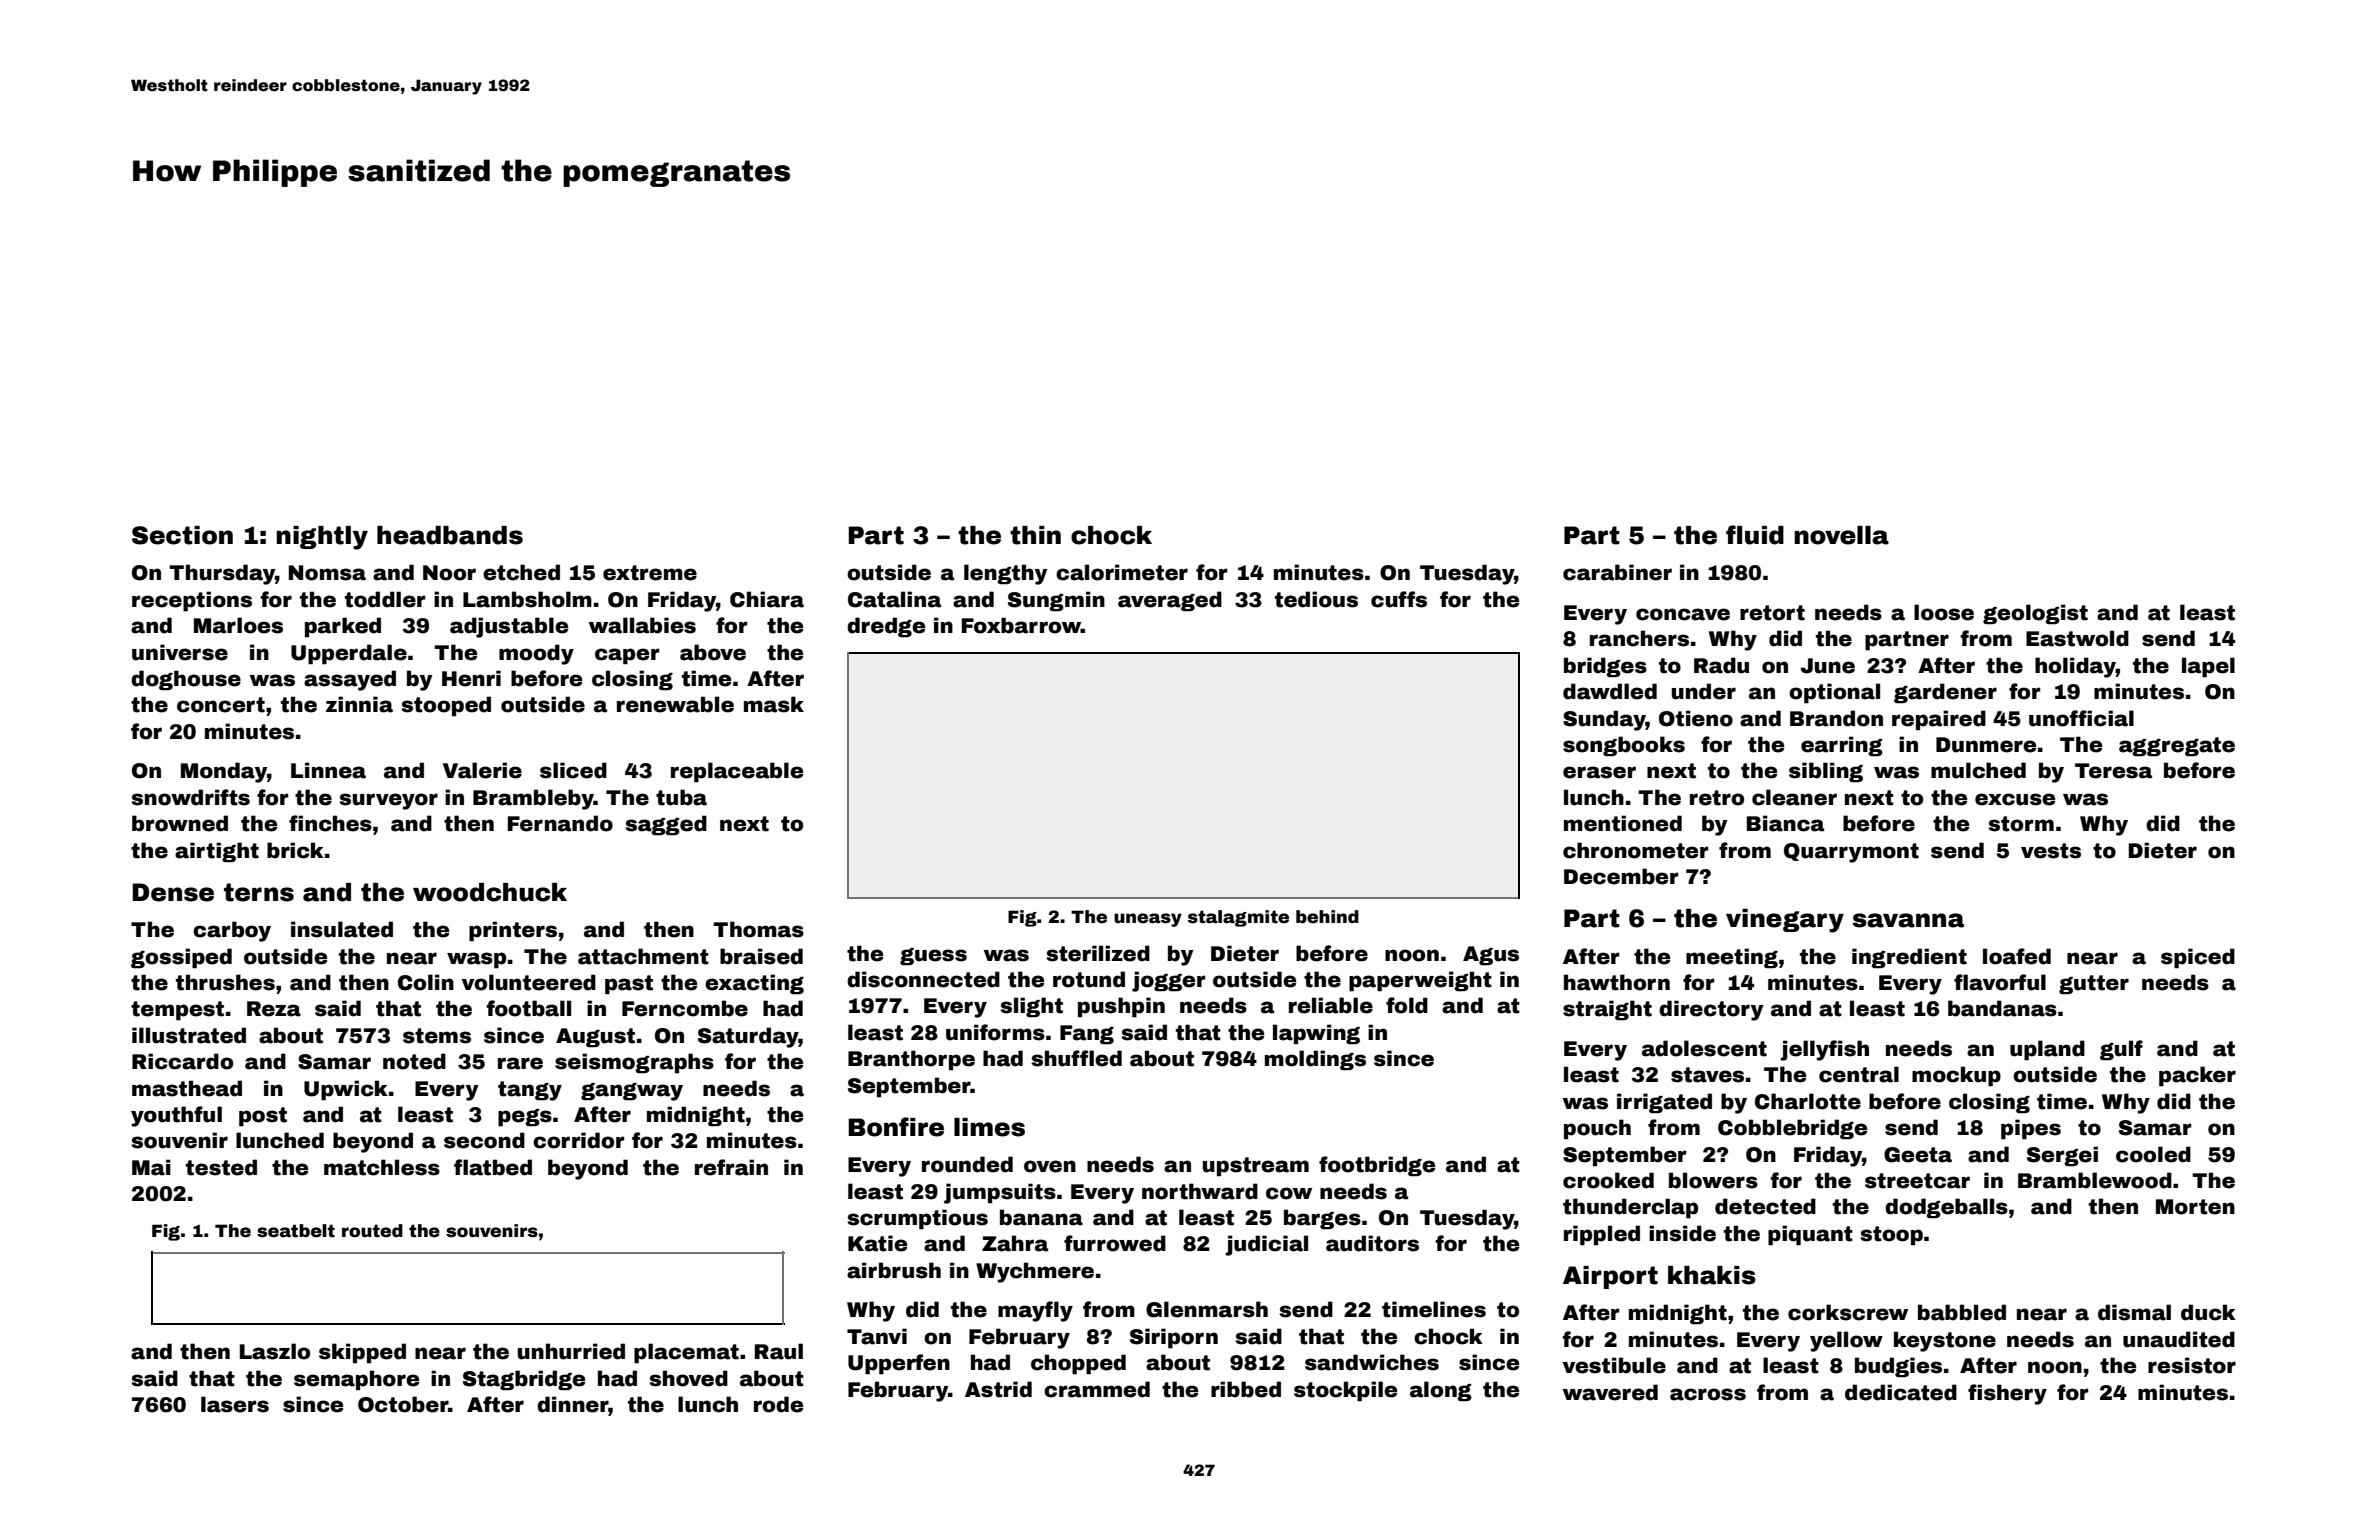  Describe the element at coordinates (342, 929) in the document. I see `insulated` at that location.
